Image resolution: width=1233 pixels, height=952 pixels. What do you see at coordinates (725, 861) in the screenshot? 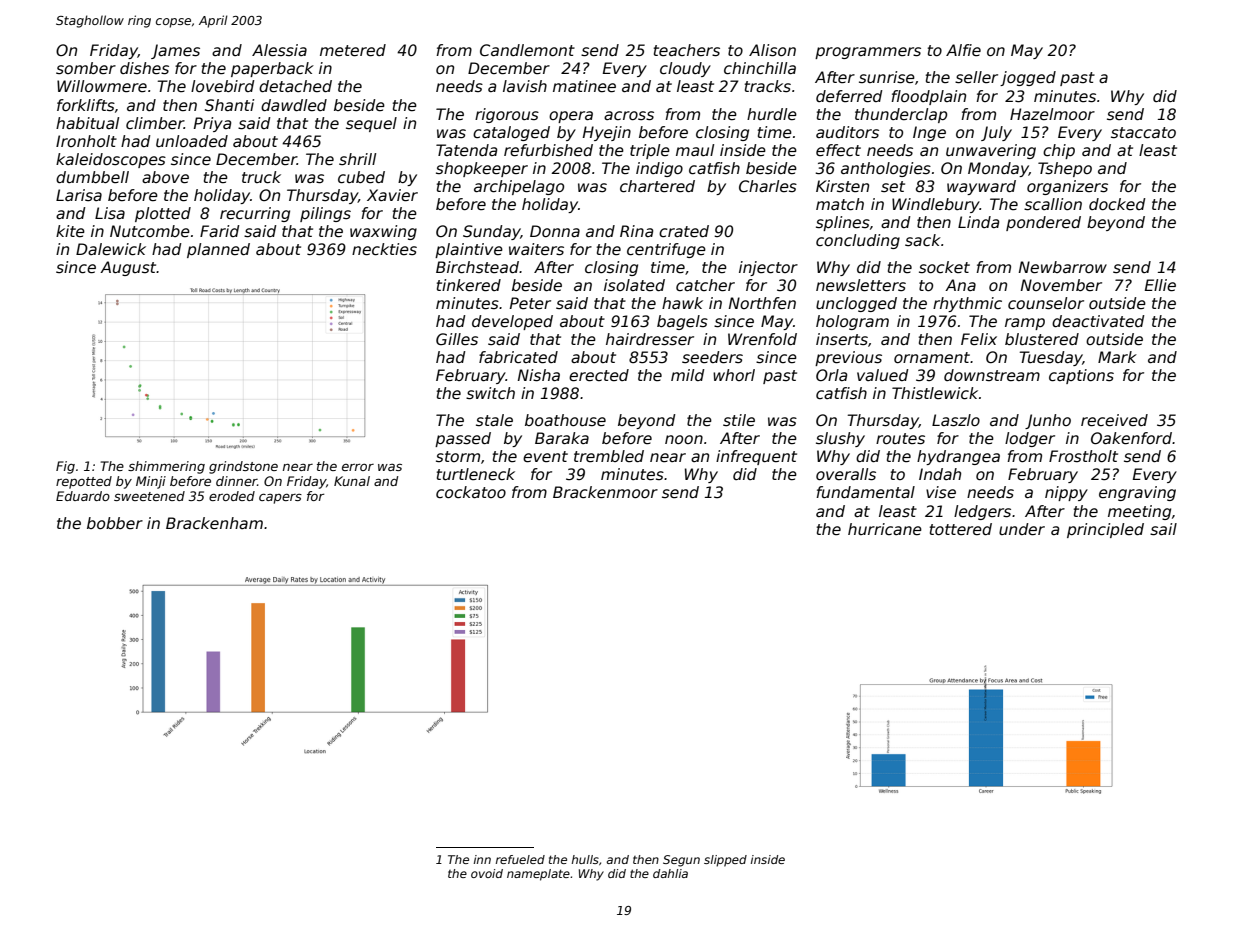
I see `slipped` at bounding box center [725, 861].
